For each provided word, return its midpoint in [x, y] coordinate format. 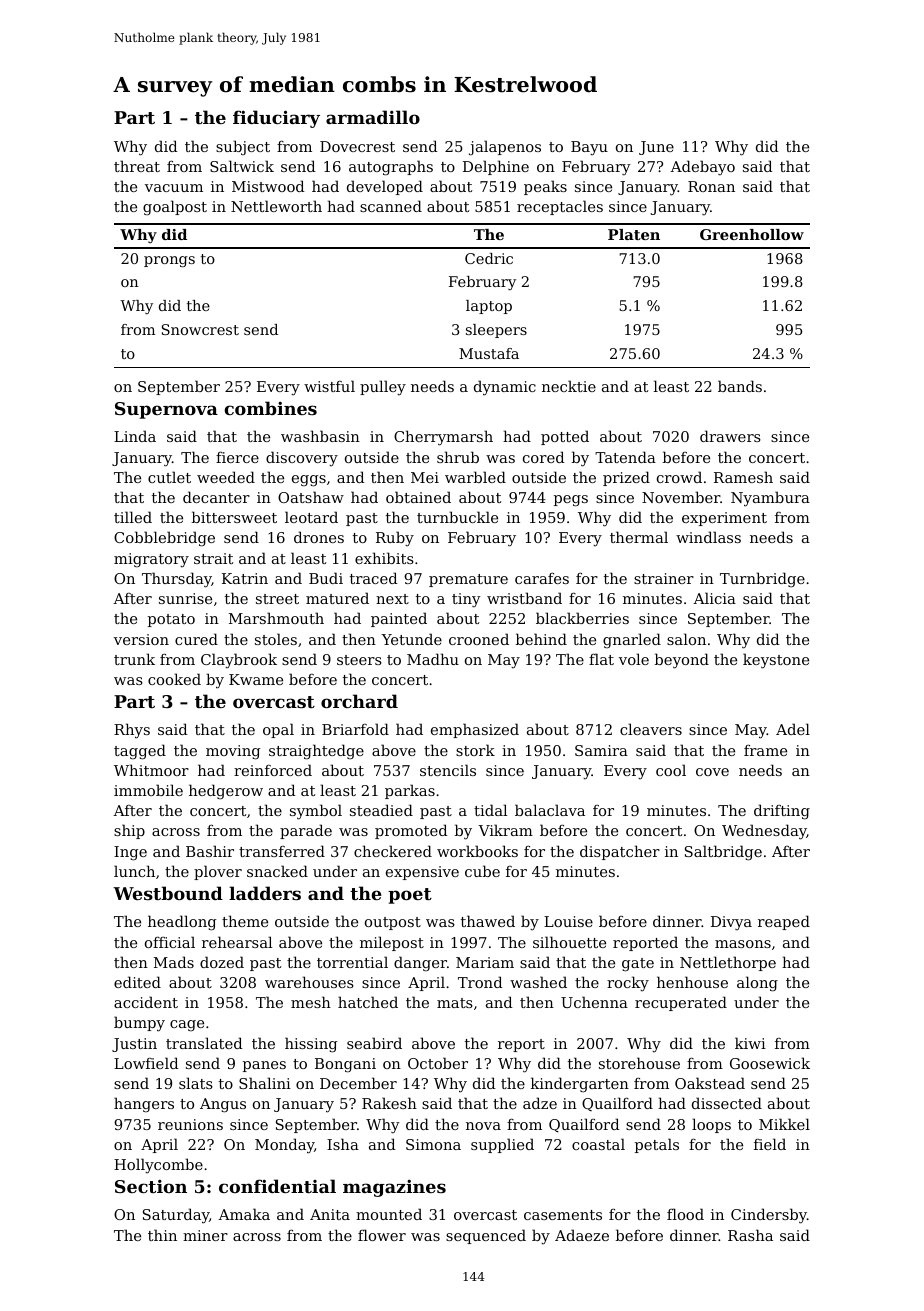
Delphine [496, 167]
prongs [169, 261]
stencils [448, 770]
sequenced [486, 1236]
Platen [634, 234]
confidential [277, 1186]
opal [278, 730]
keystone [776, 661]
